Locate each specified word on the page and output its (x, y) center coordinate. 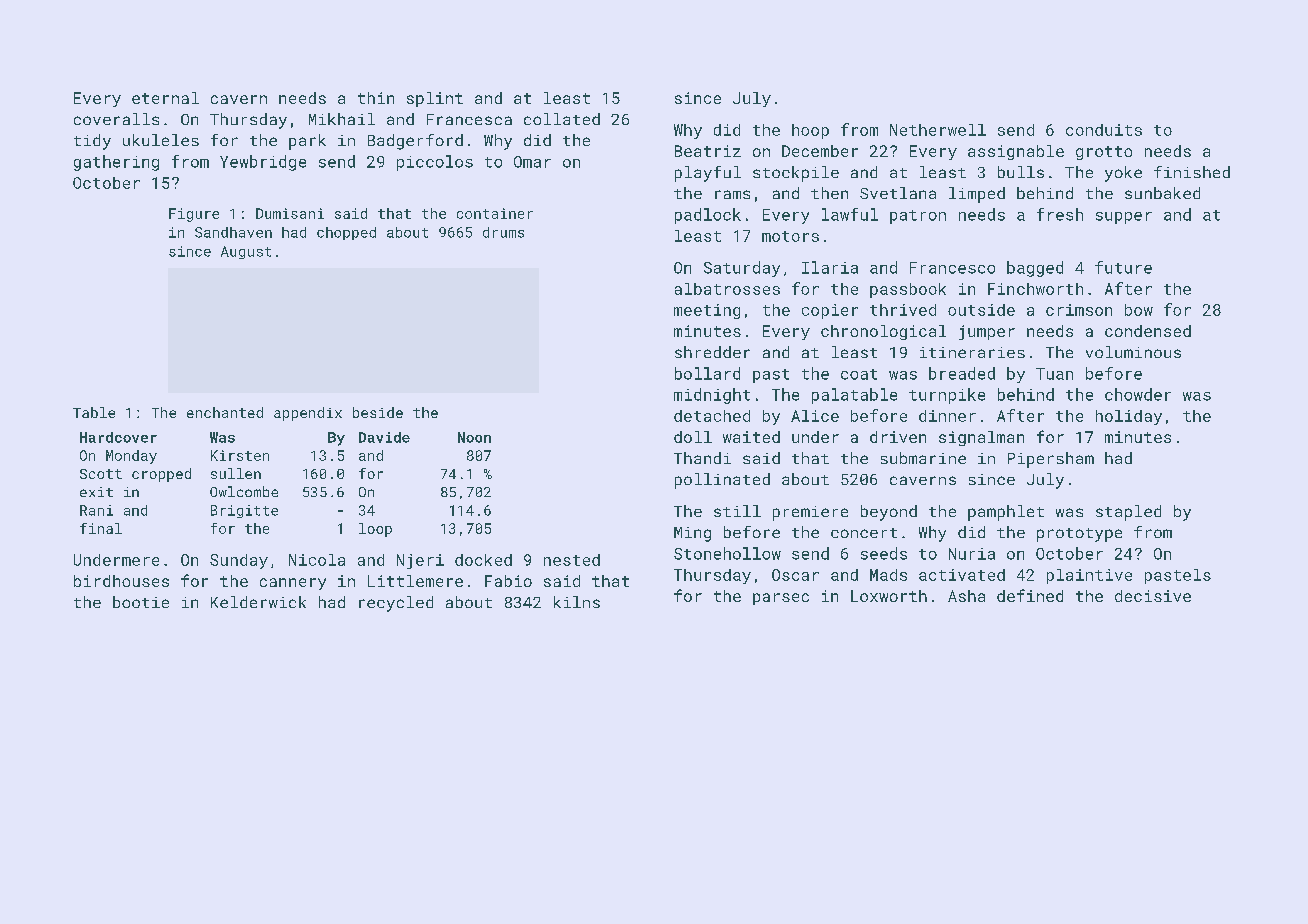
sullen (236, 473)
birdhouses (121, 581)
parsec (781, 599)
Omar (532, 162)
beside (378, 412)
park (307, 142)
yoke (1123, 174)
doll (693, 437)
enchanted (225, 412)
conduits (1104, 130)
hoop (810, 131)
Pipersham (1051, 460)
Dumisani (290, 213)
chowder (1138, 394)
